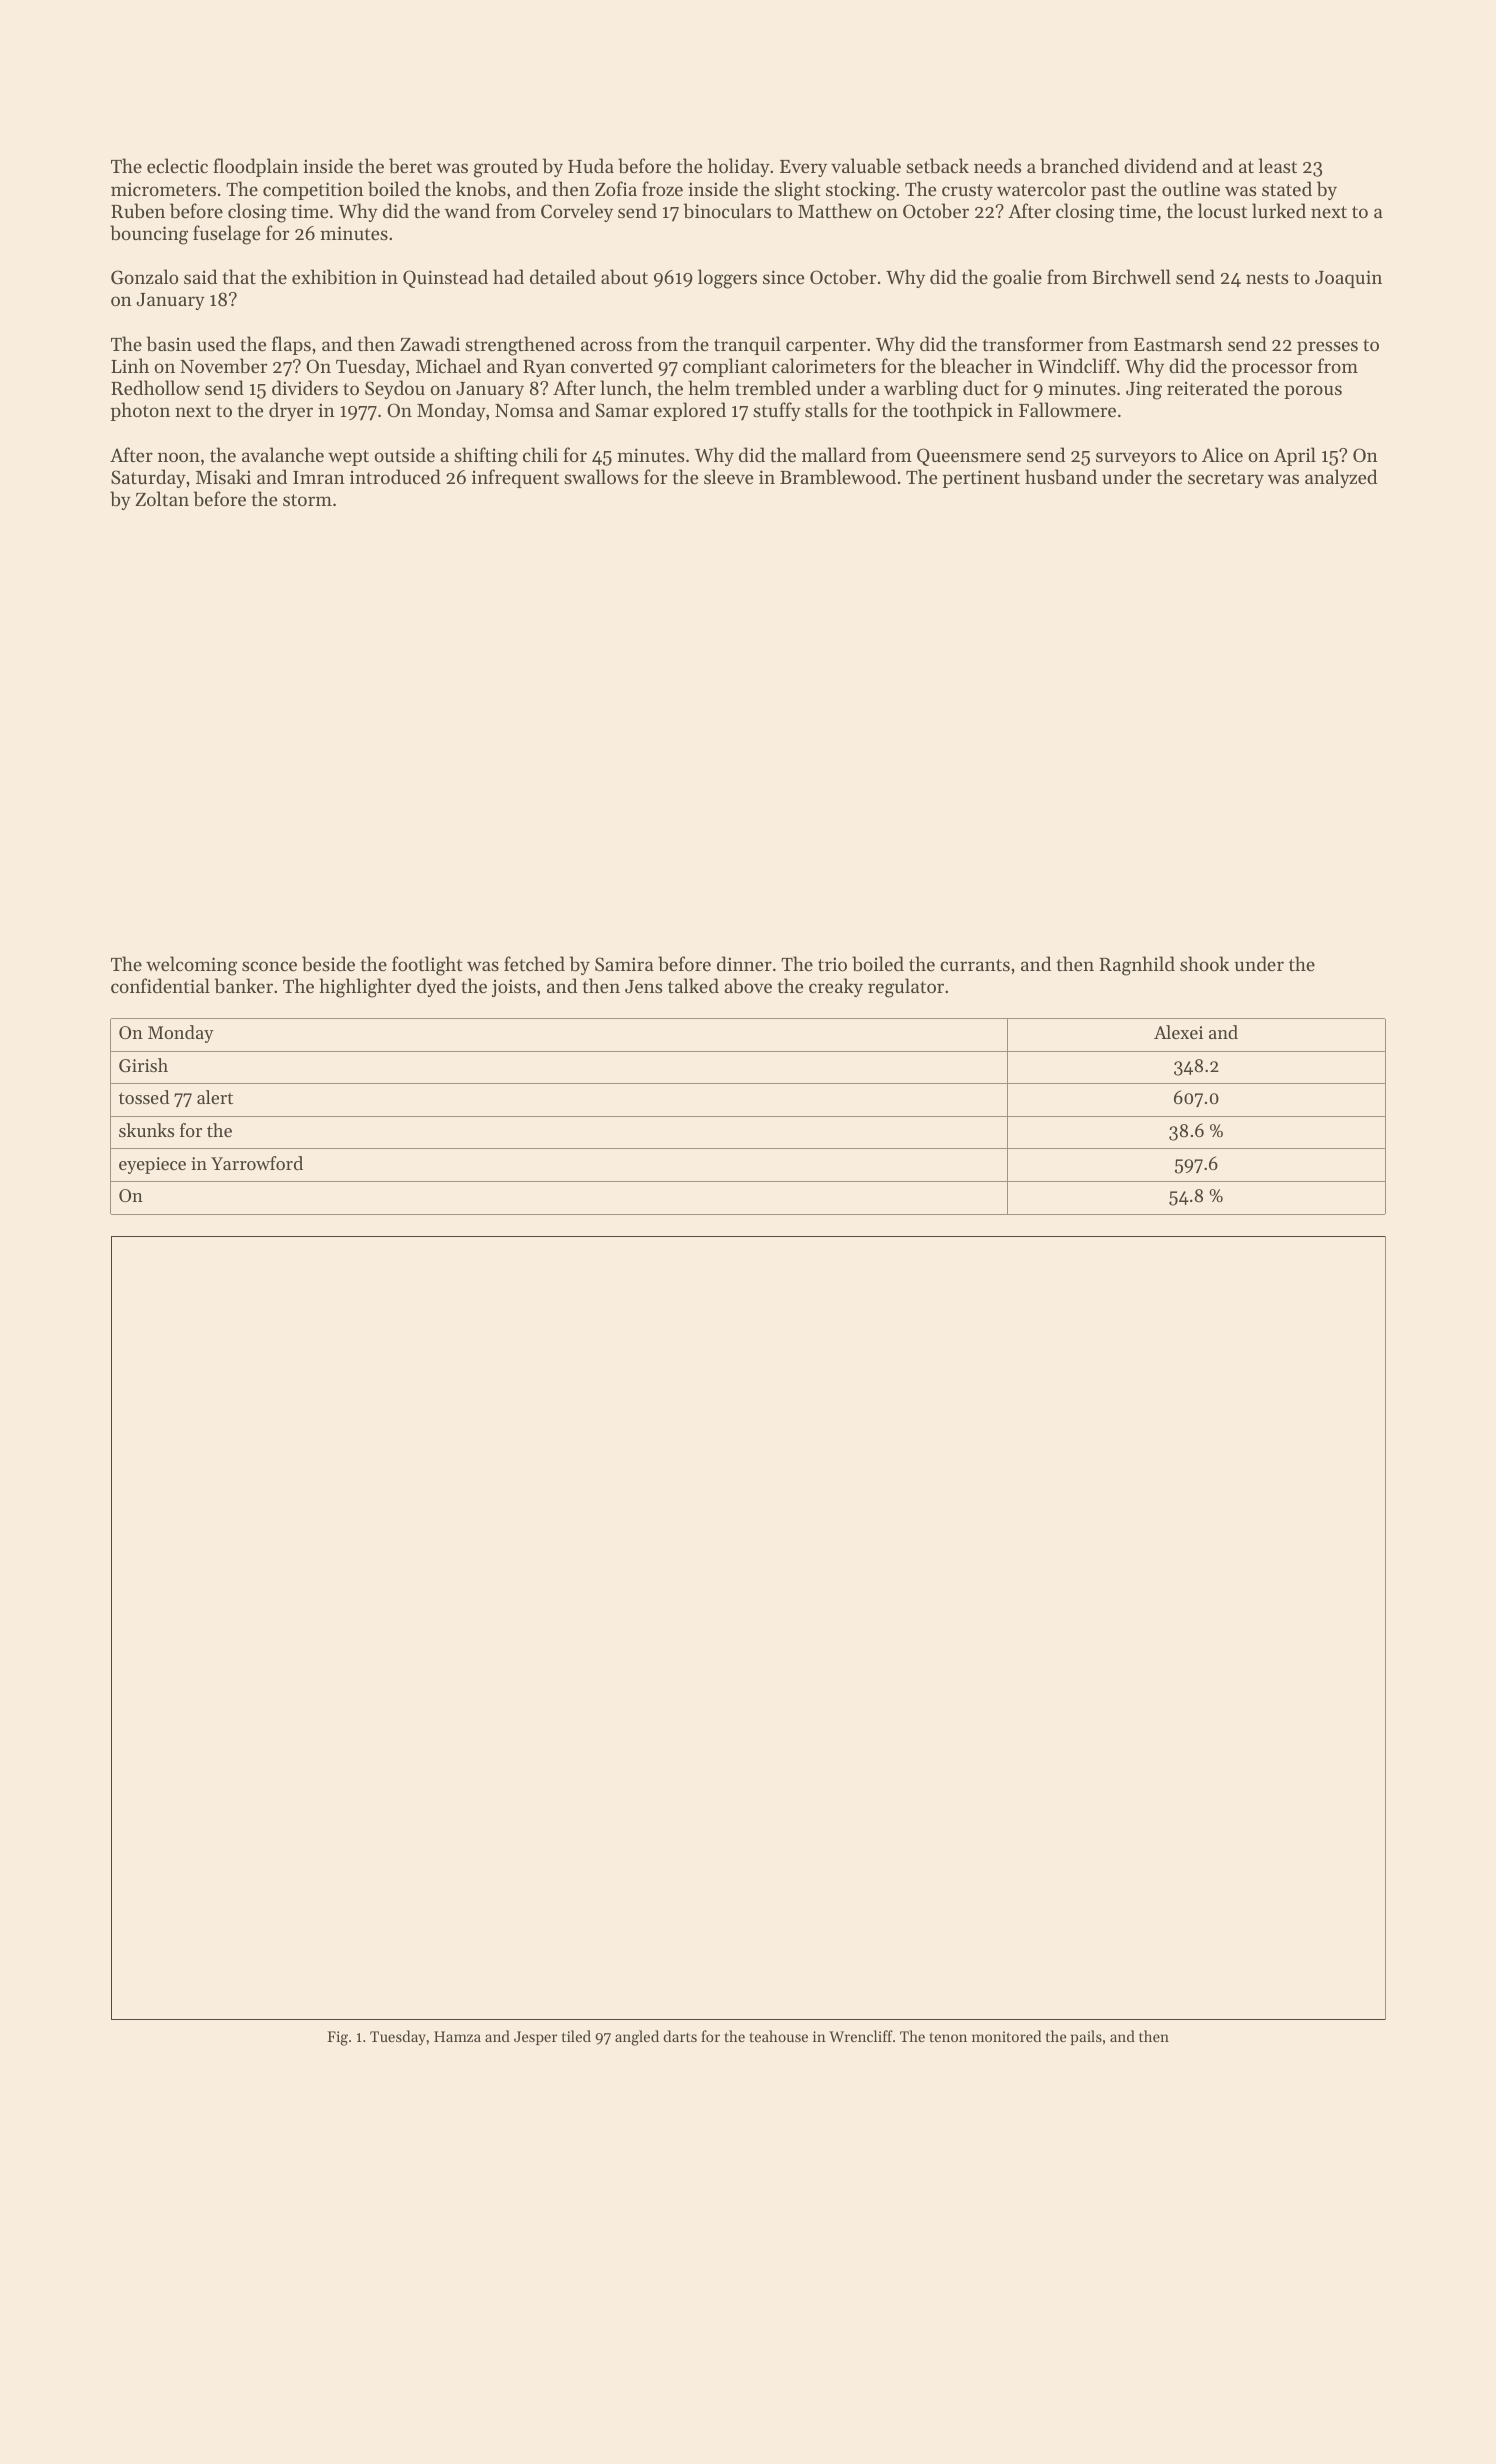  What do you see at coordinates (1061, 477) in the image?
I see `husband` at bounding box center [1061, 477].
